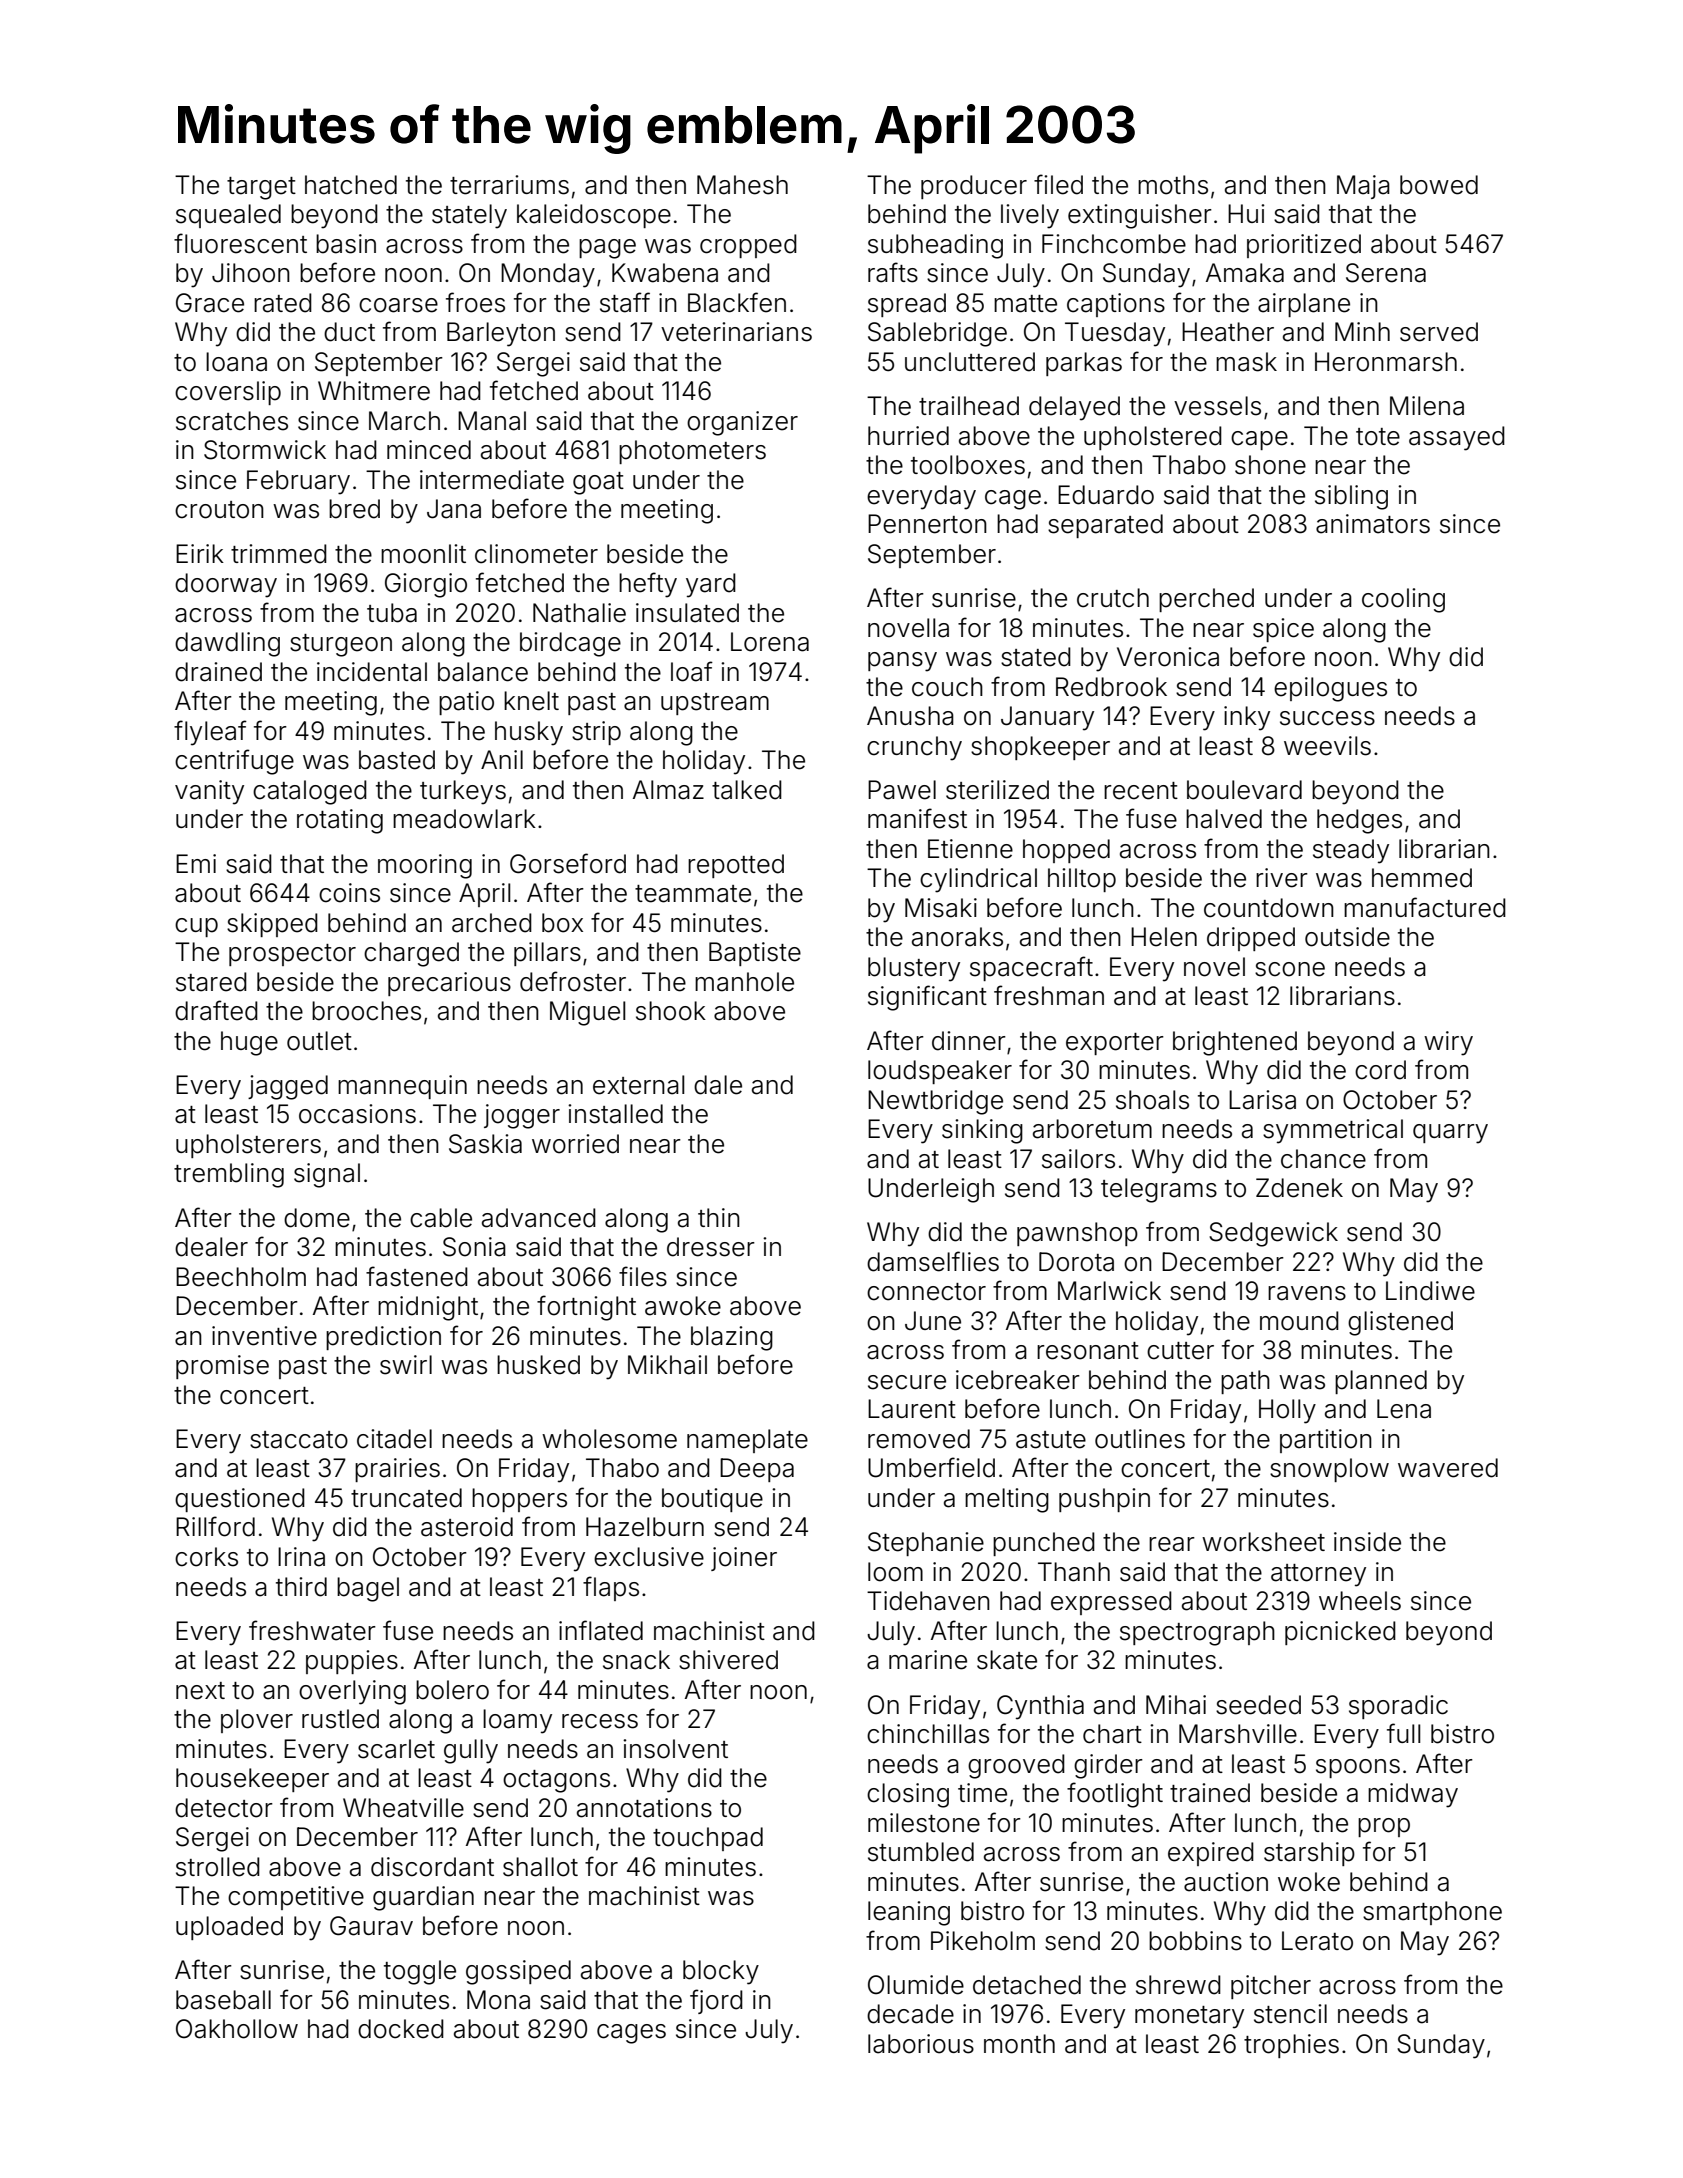 This screenshot has height=2178, width=1683. What do you see at coordinates (1403, 600) in the screenshot?
I see `cooling` at bounding box center [1403, 600].
